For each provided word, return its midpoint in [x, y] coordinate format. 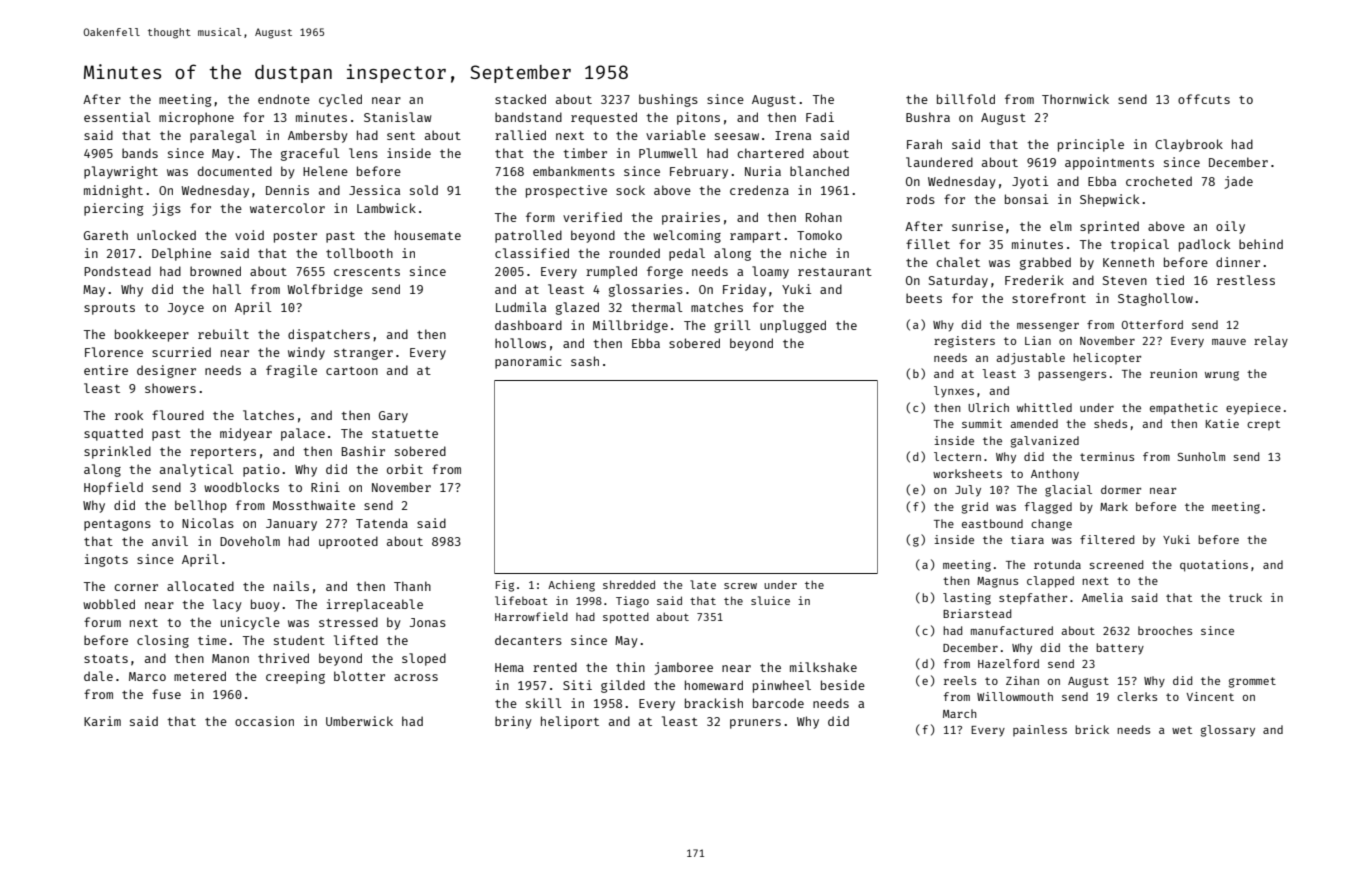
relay [1271, 342]
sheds [1110, 423]
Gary [393, 417]
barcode [778, 703]
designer [166, 371]
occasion [264, 721]
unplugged [793, 326]
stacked [520, 99]
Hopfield [113, 488]
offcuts [1204, 99]
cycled [340, 100]
